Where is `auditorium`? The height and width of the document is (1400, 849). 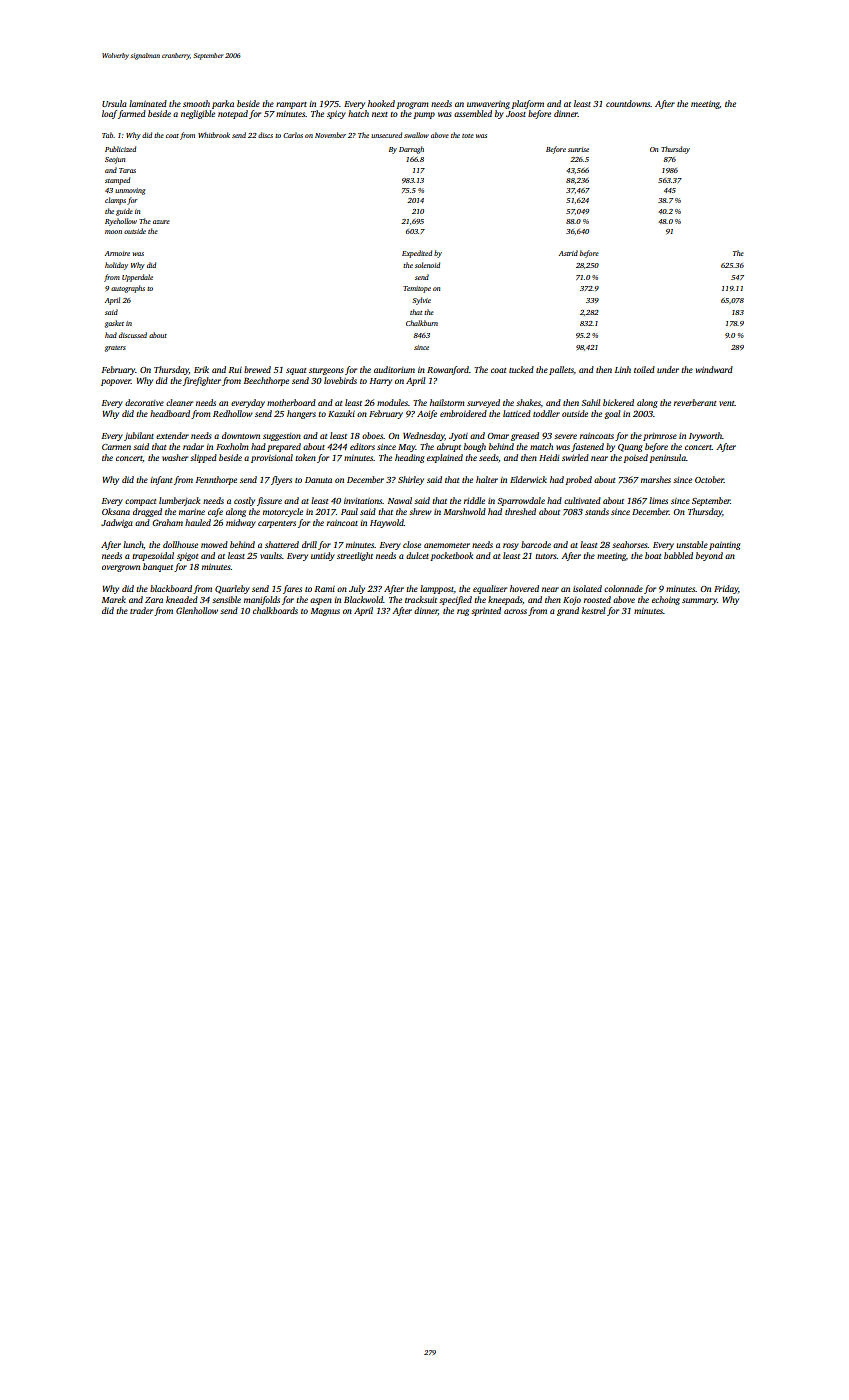
auditorium is located at coordinates (394, 369).
